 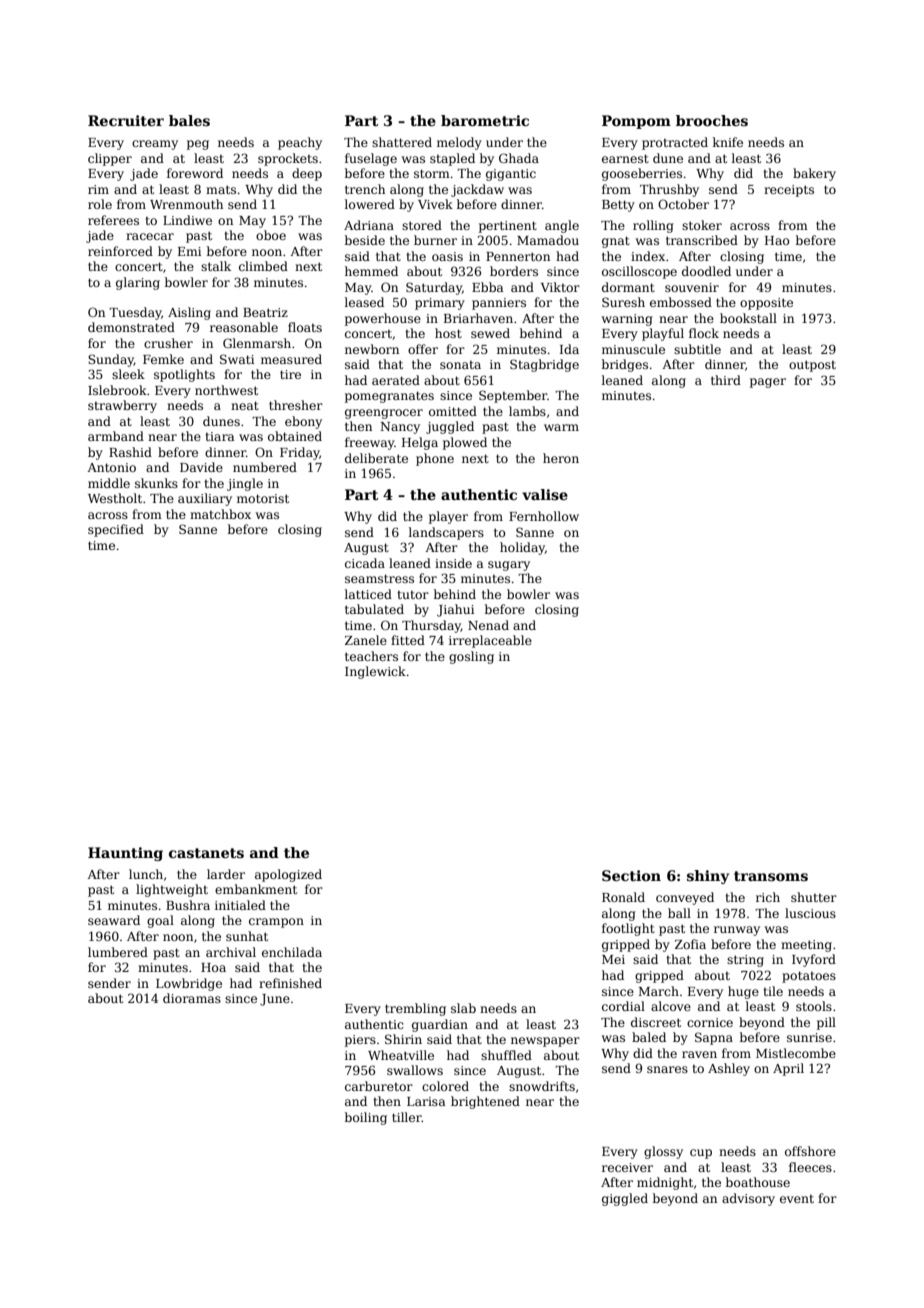 I want to click on piers, so click(x=360, y=1041).
